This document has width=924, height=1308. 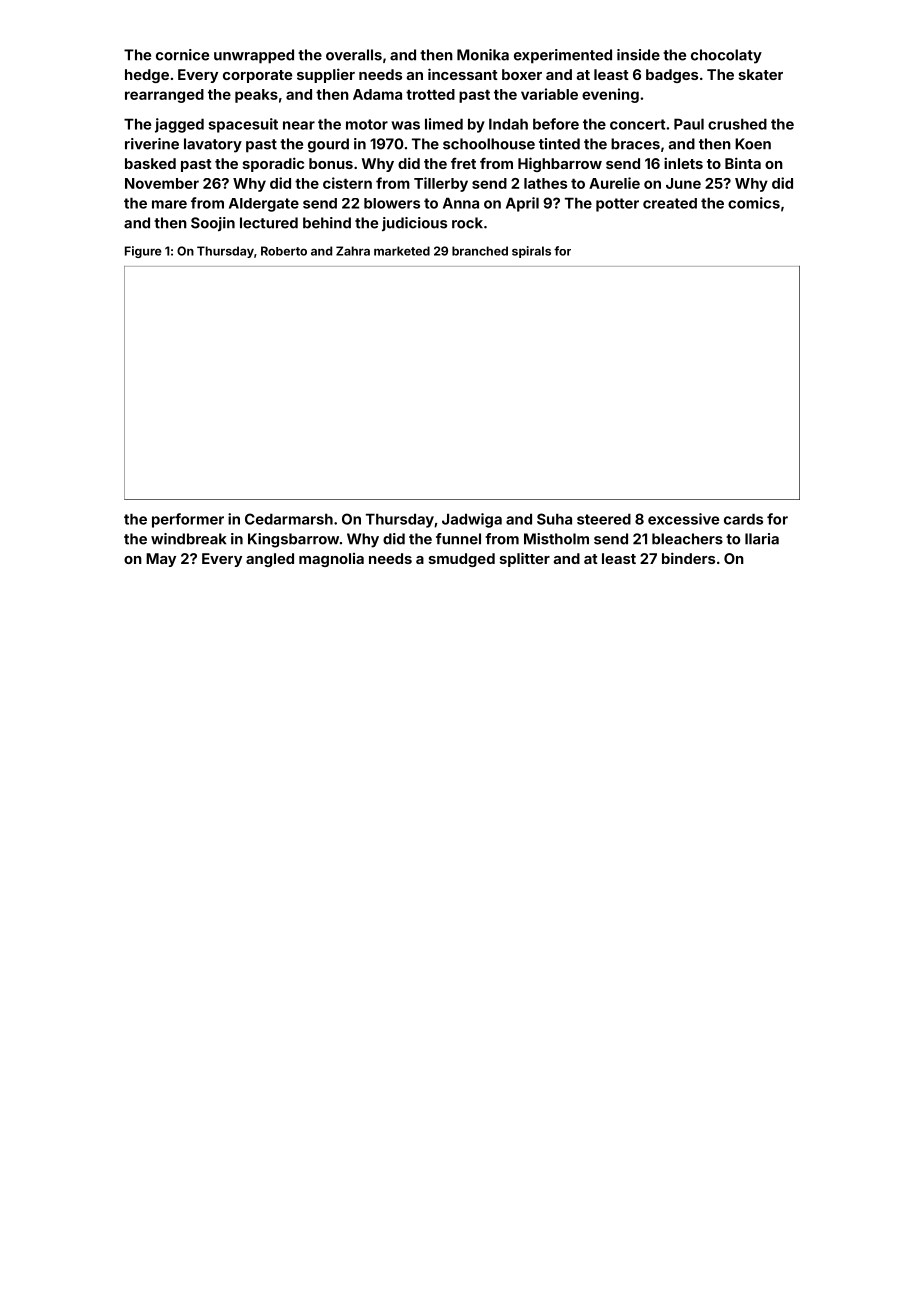 What do you see at coordinates (270, 560) in the document?
I see `angled` at bounding box center [270, 560].
